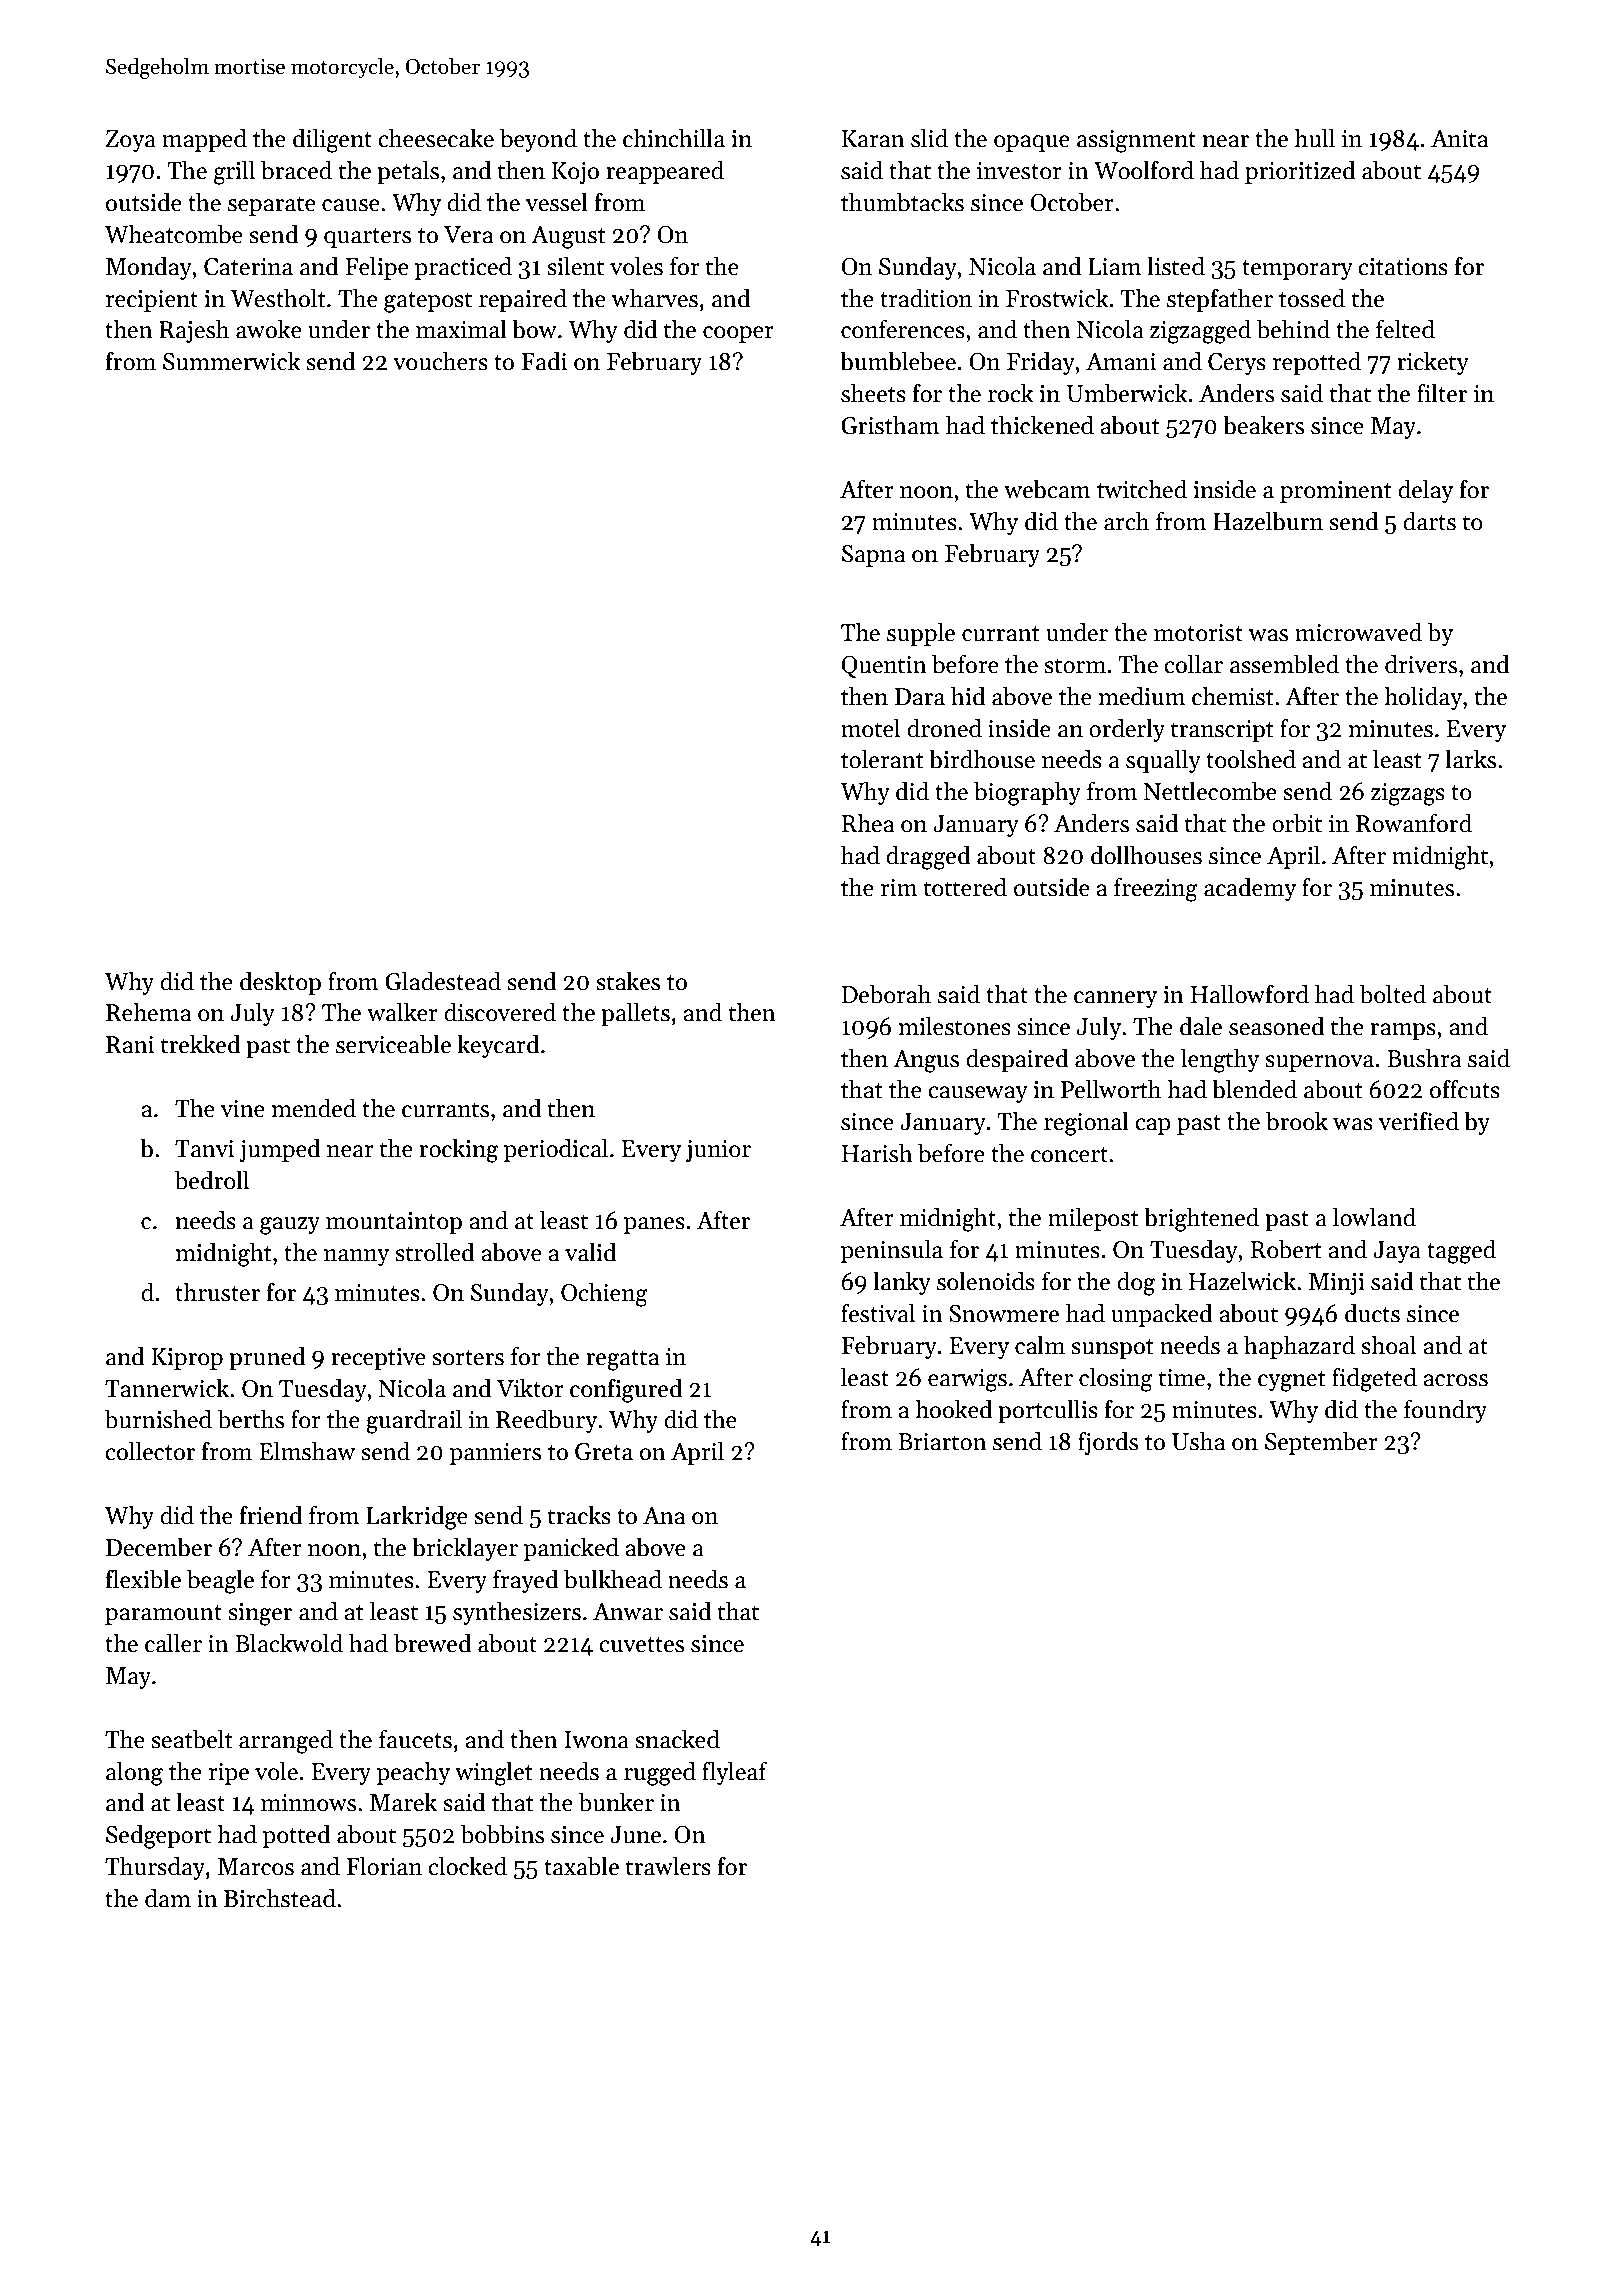 The image size is (1620, 2292). Describe the element at coordinates (1198, 1441) in the screenshot. I see `Usha` at that location.
